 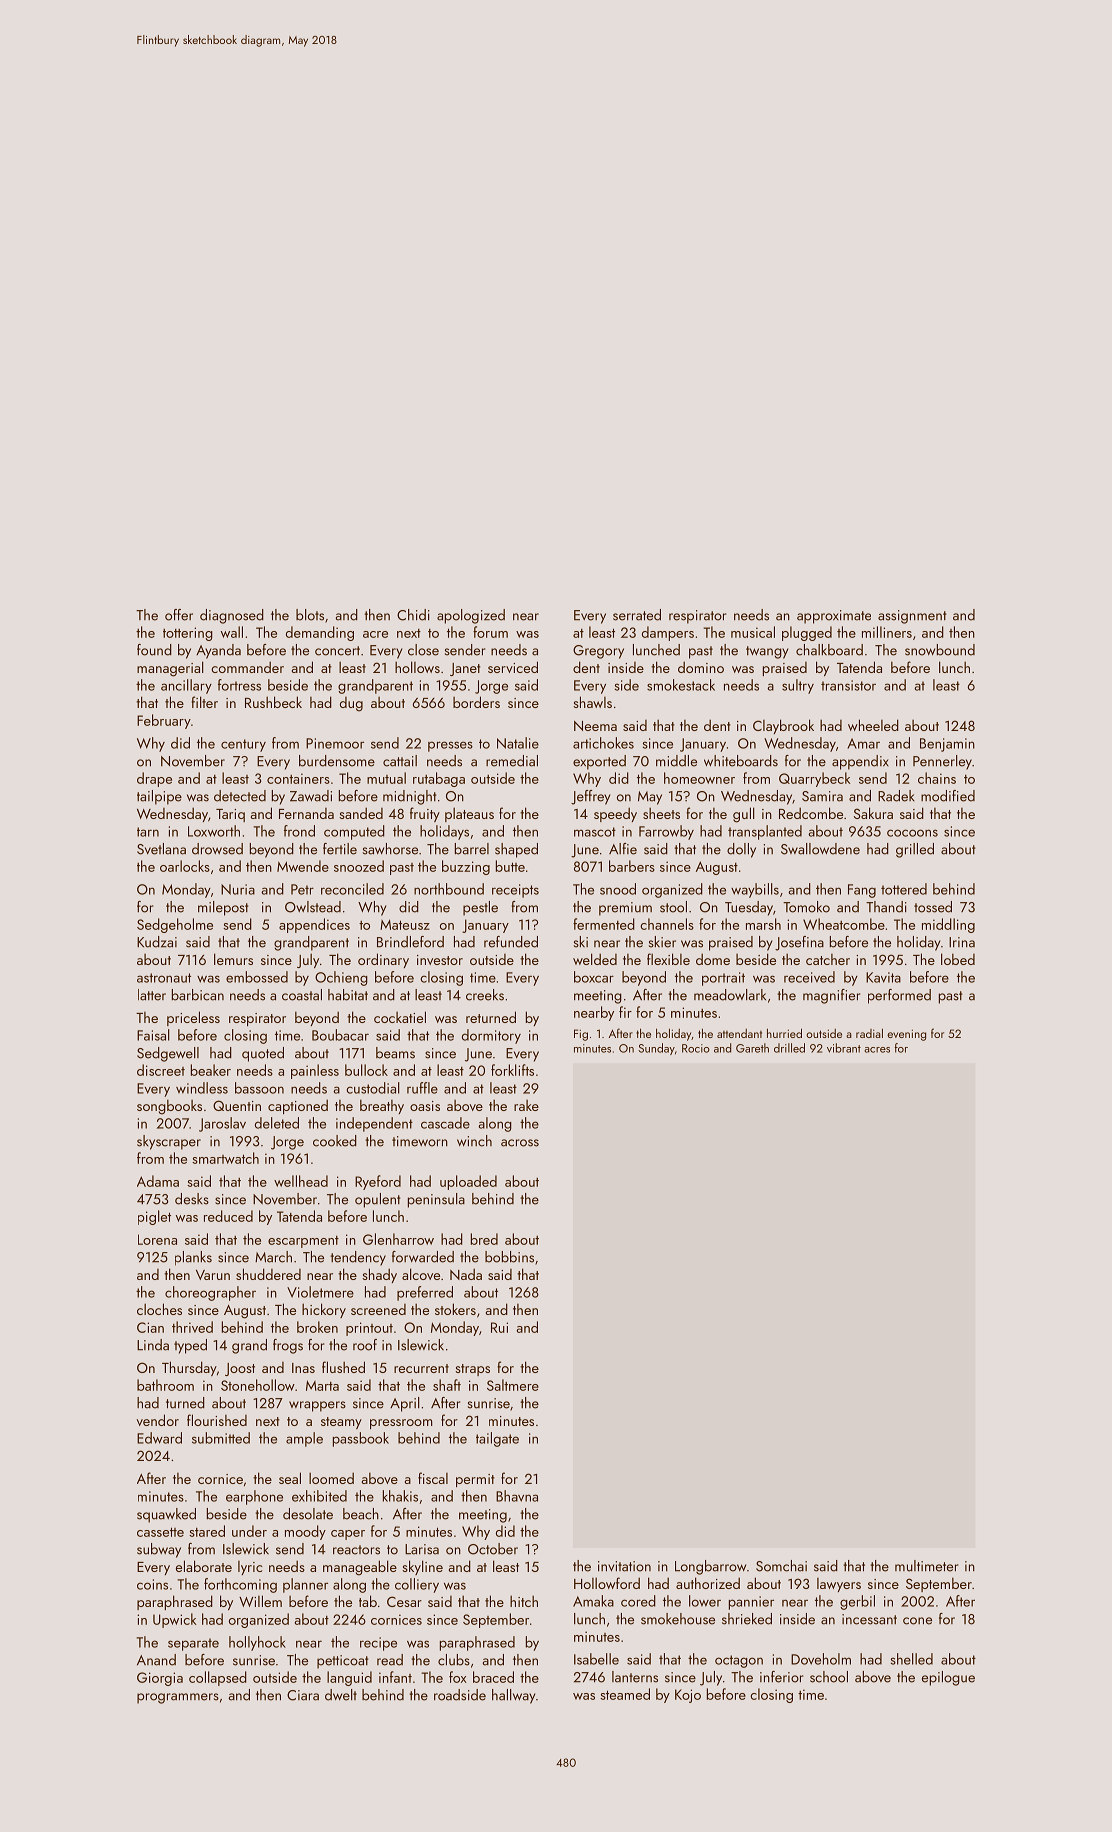 I want to click on concert, so click(x=337, y=651).
